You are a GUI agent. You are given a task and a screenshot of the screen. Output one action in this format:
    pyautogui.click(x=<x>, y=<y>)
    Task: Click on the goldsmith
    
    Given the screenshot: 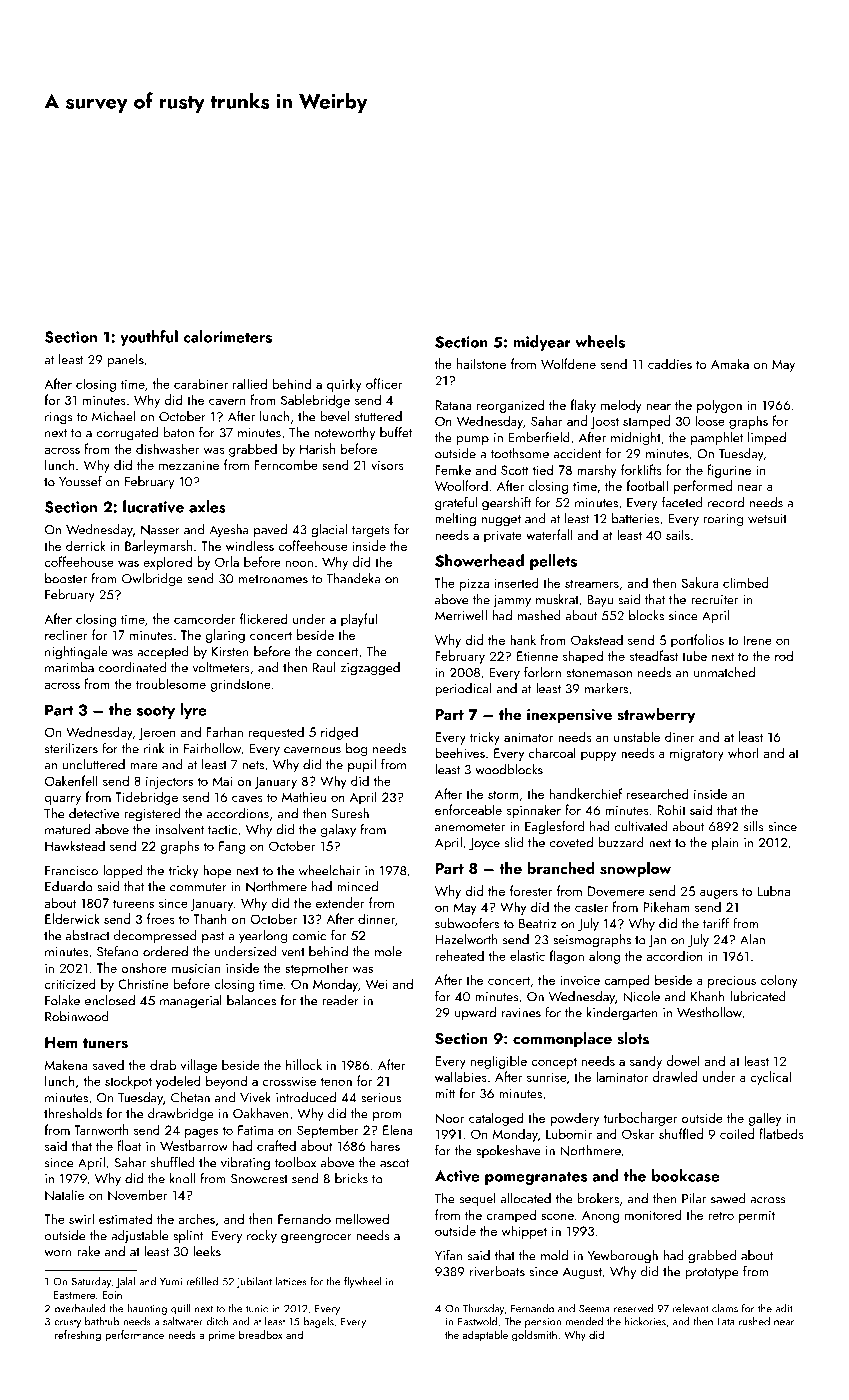 What is the action you would take?
    pyautogui.click(x=534, y=1336)
